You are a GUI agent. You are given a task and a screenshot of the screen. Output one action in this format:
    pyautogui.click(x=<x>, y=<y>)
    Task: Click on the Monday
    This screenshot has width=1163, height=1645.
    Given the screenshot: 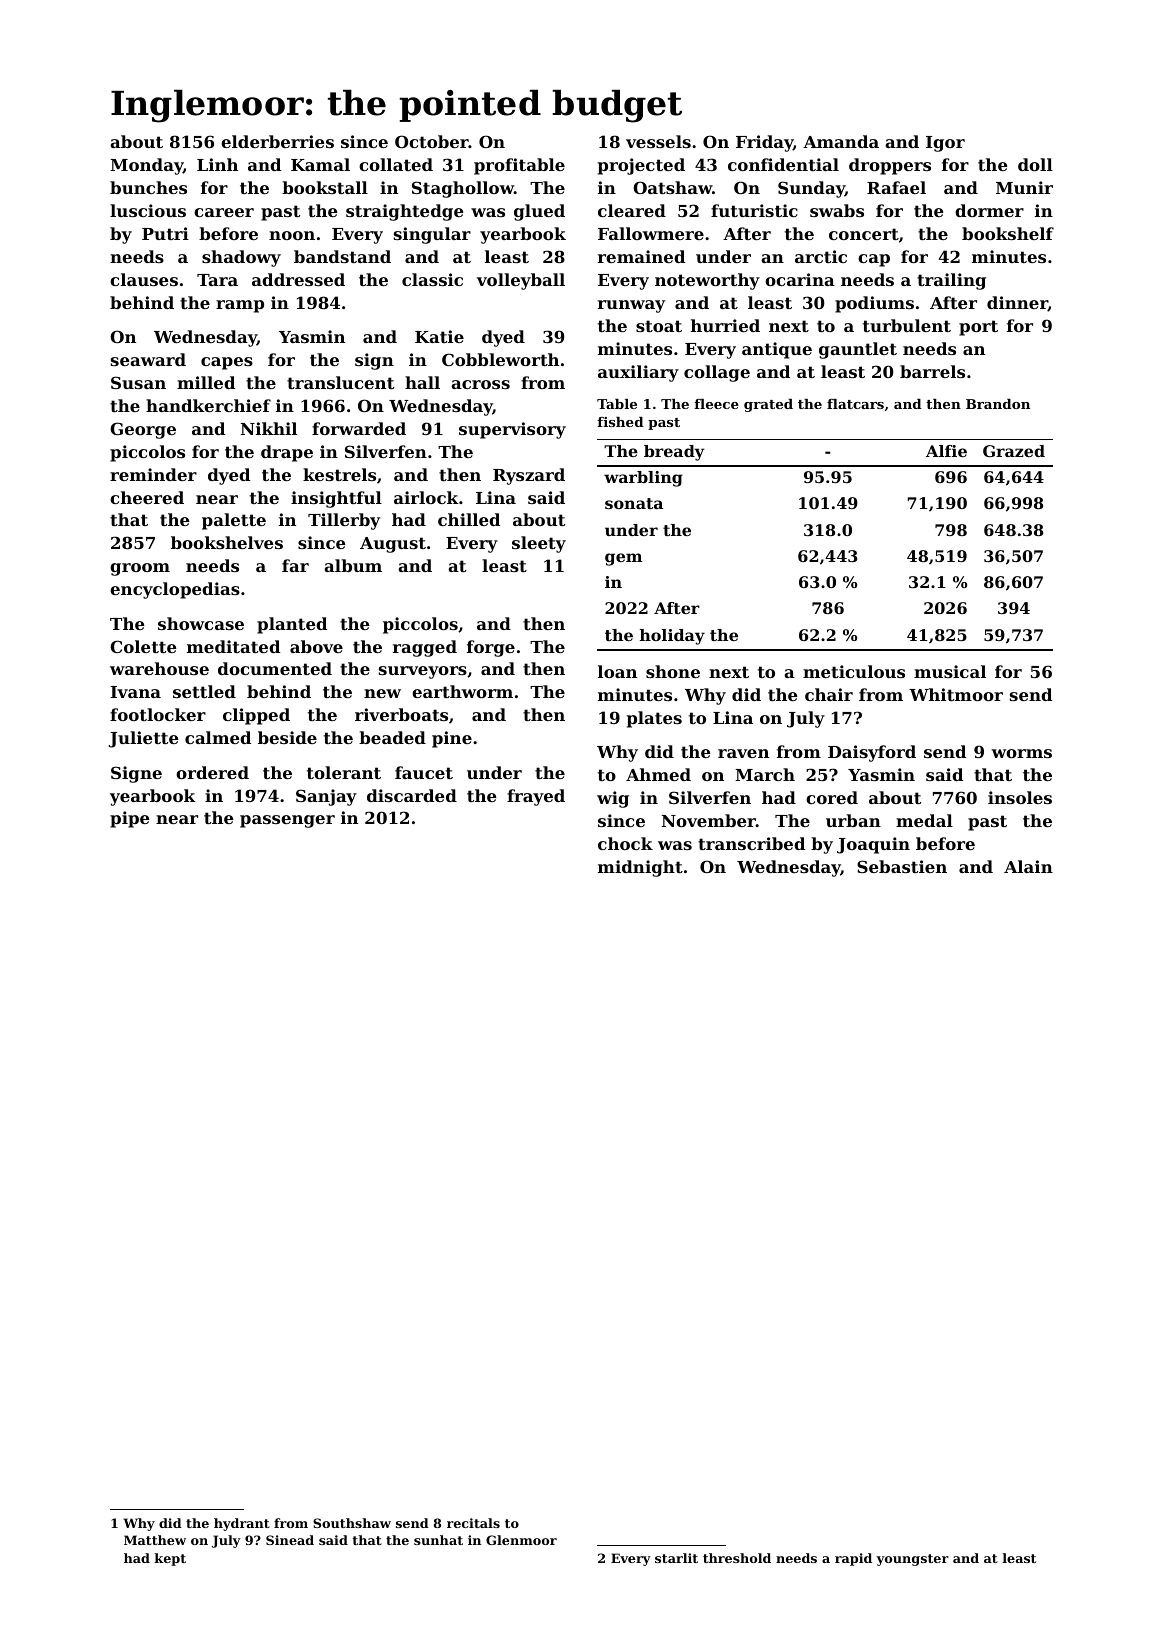 What is the action you would take?
    pyautogui.click(x=146, y=166)
